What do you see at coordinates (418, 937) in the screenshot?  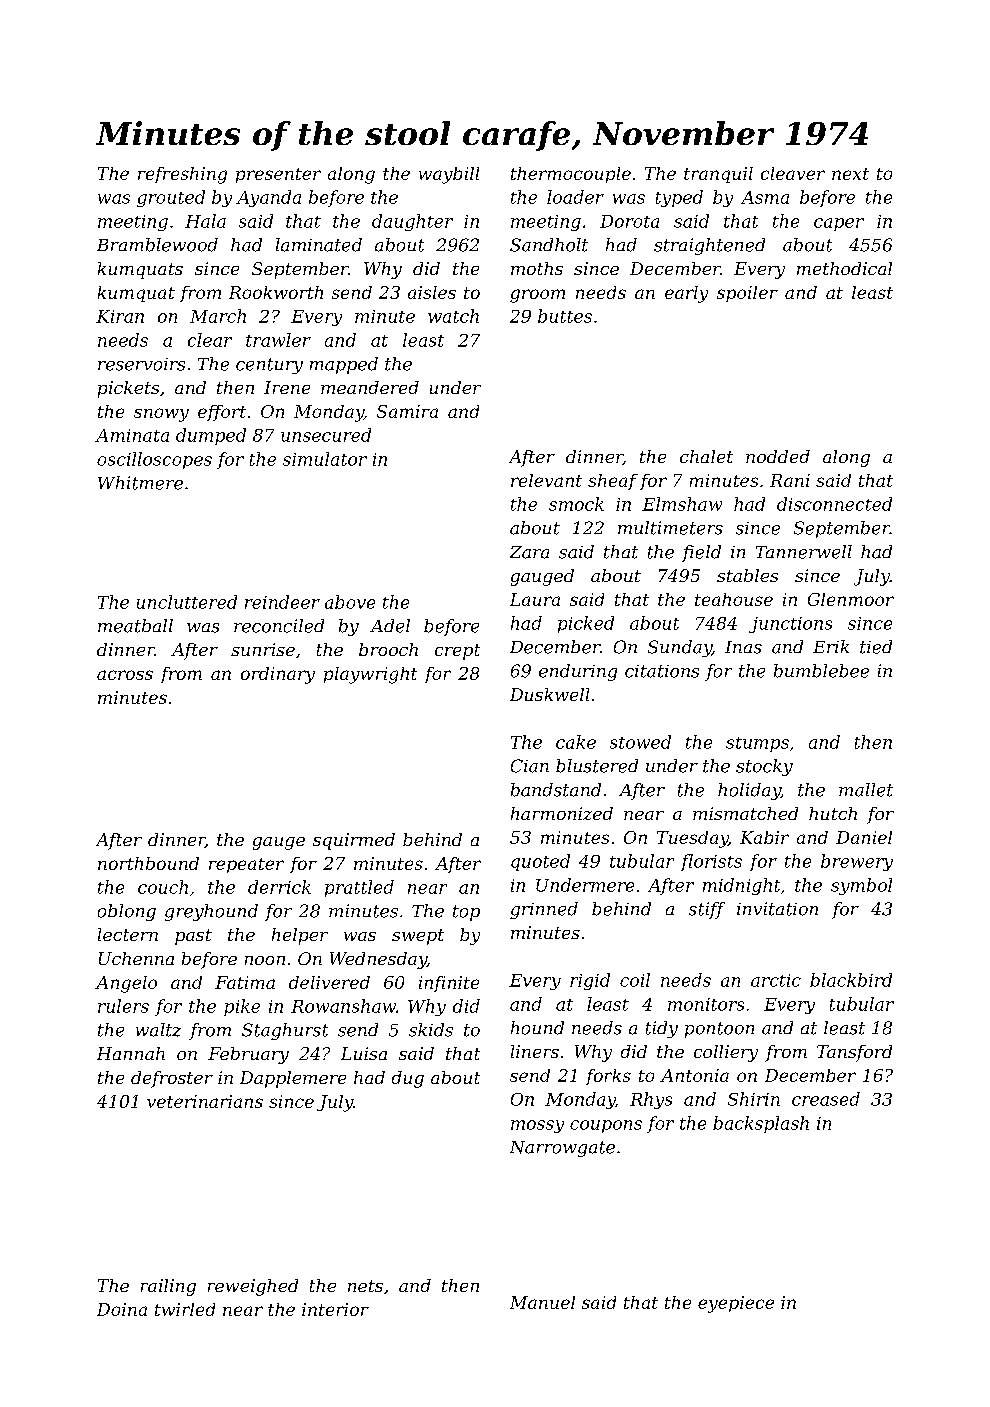 I see `swept` at bounding box center [418, 937].
